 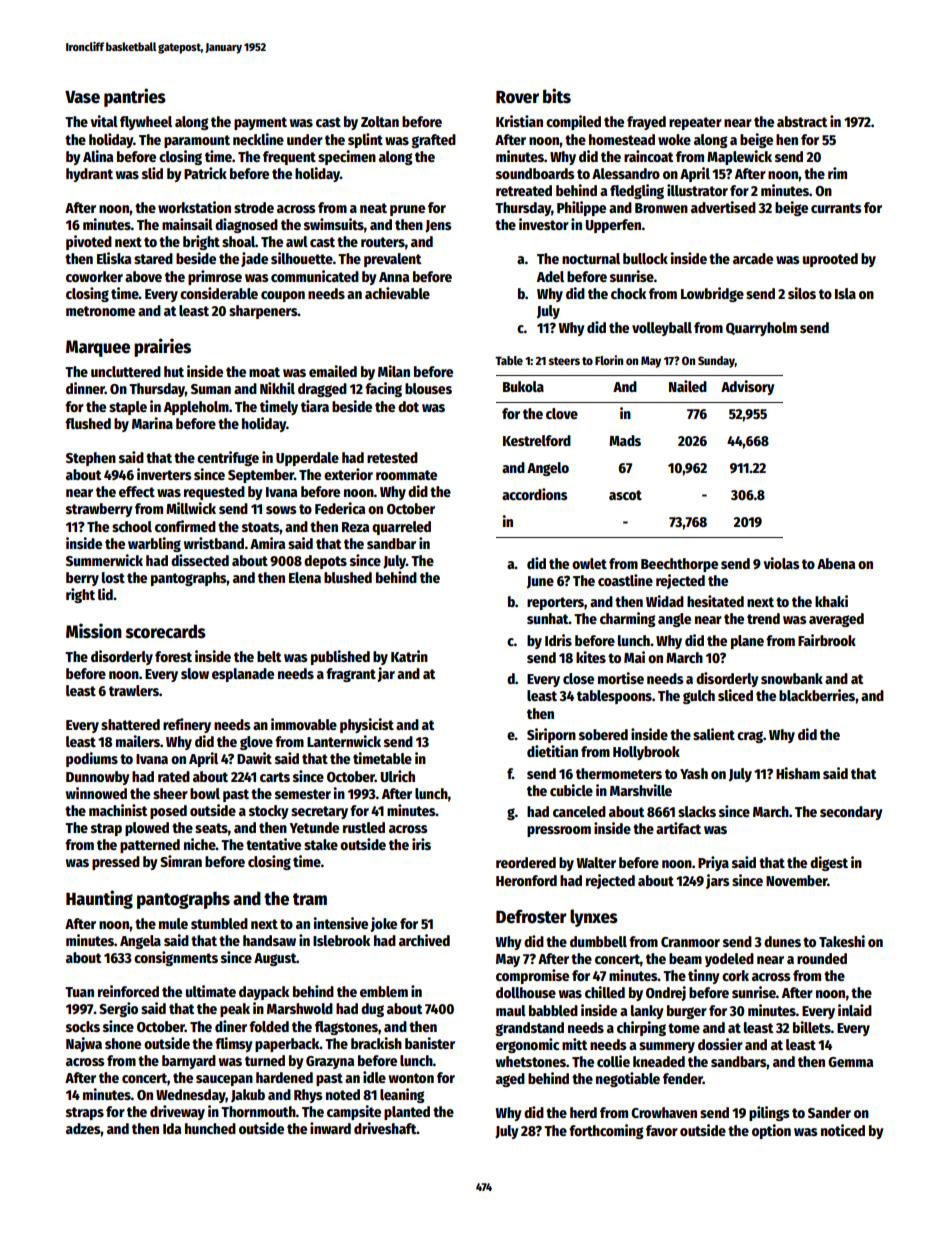 What do you see at coordinates (372, 1010) in the page?
I see `dug` at bounding box center [372, 1010].
